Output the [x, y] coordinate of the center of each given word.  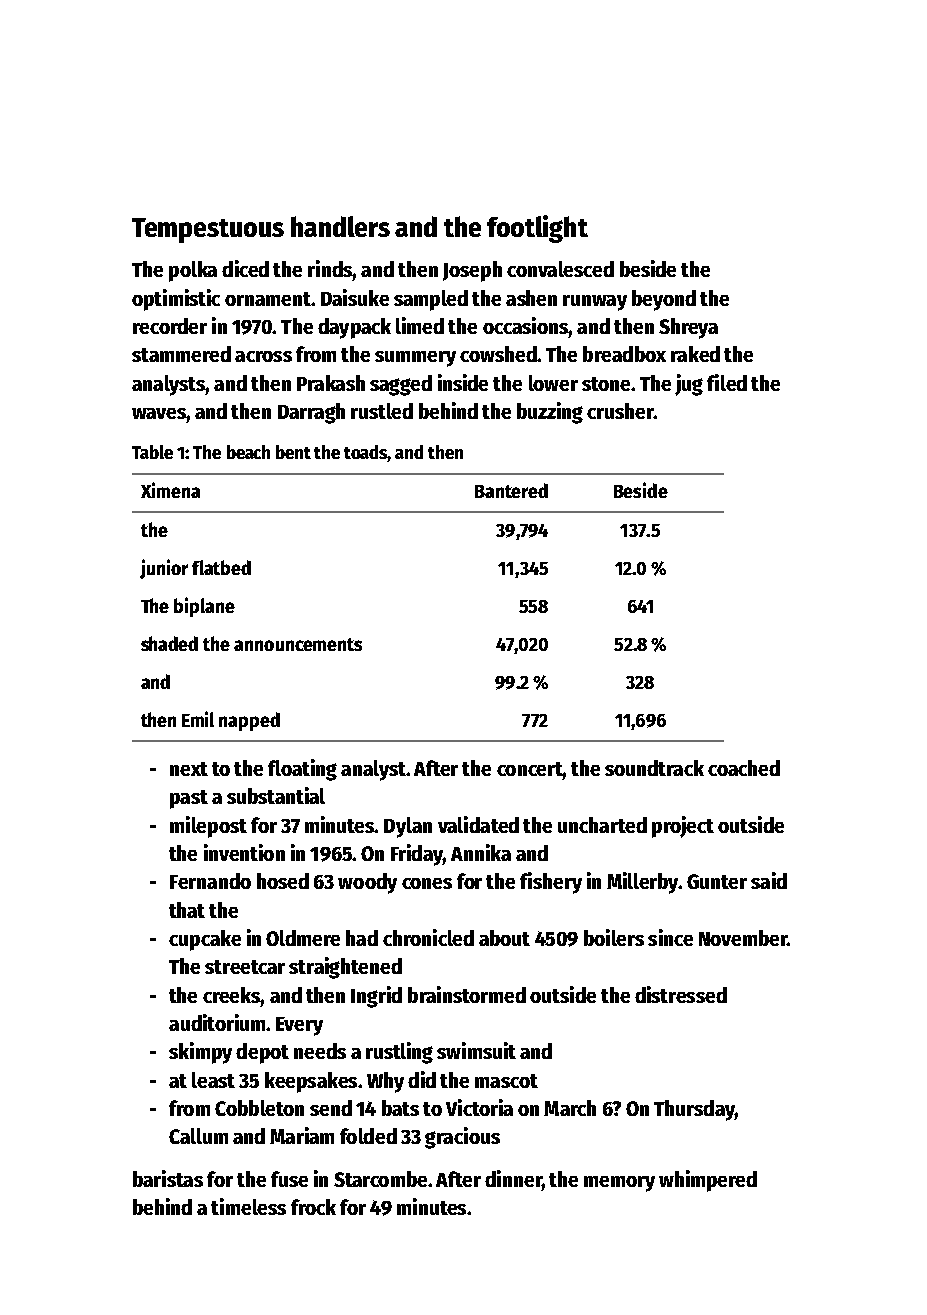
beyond [664, 300]
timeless [248, 1206]
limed [420, 325]
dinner [513, 1178]
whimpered [708, 1181]
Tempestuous [208, 230]
